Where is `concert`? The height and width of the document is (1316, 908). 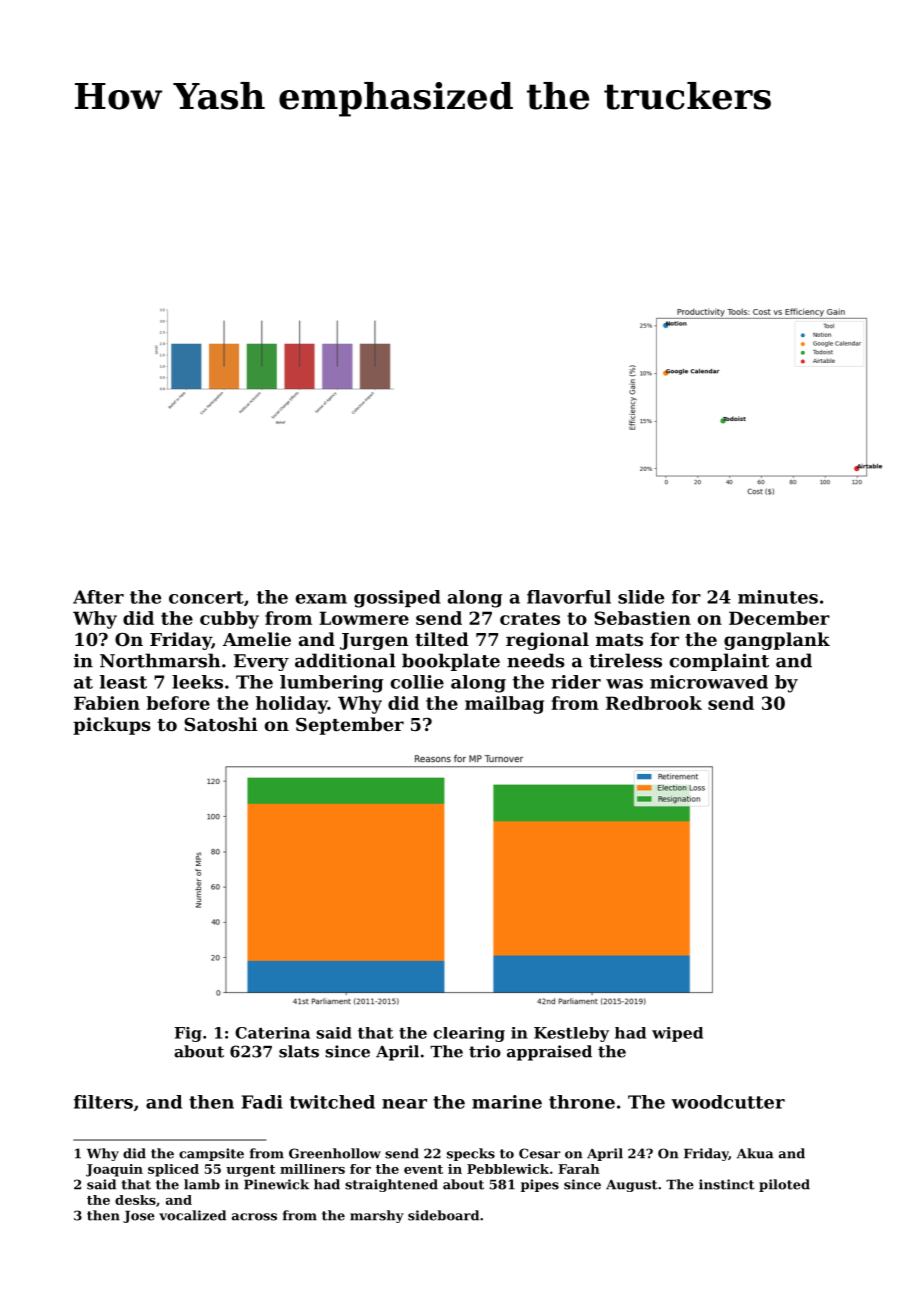
concert is located at coordinates (206, 597).
